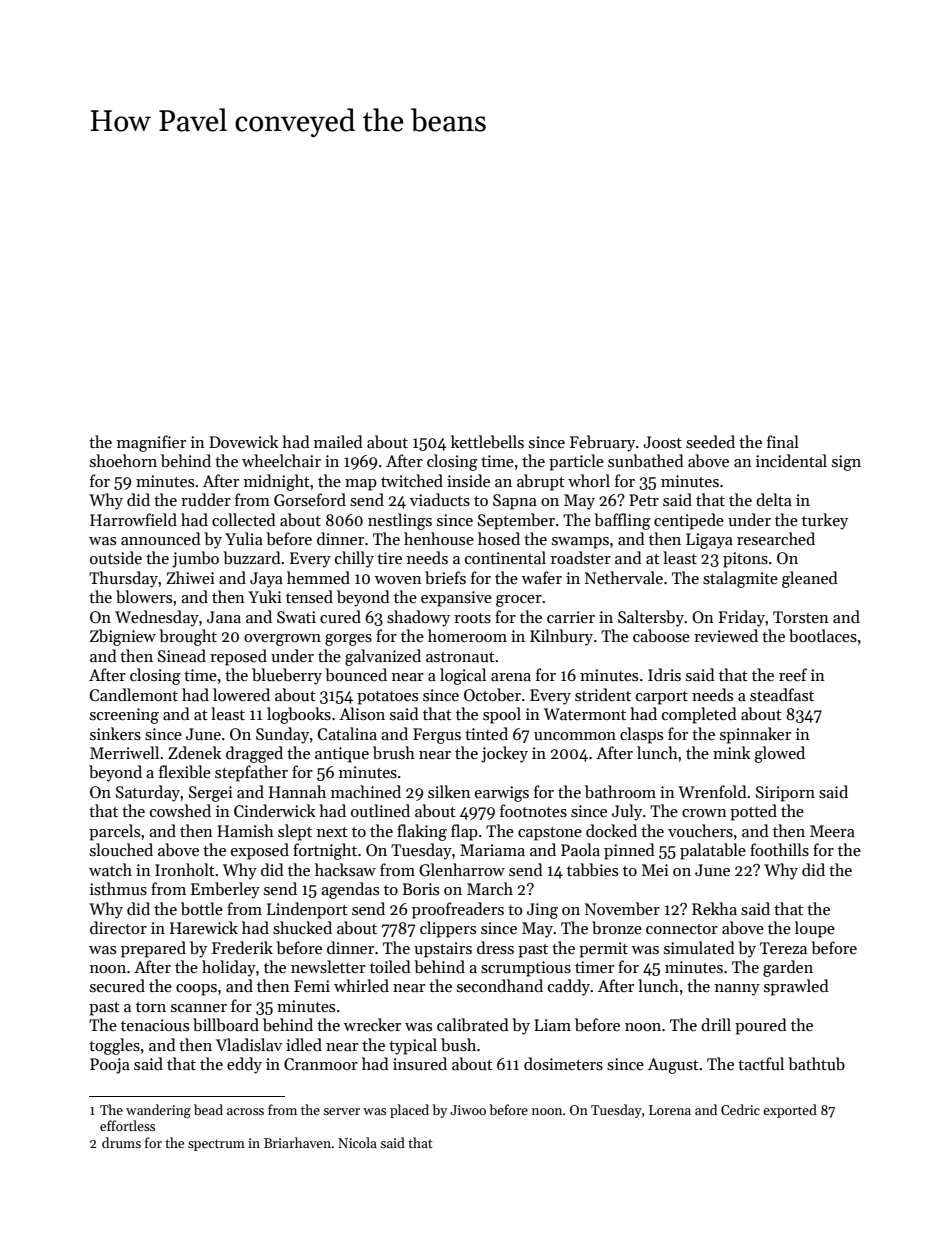 The height and width of the screenshot is (1233, 952). What do you see at coordinates (121, 1142) in the screenshot?
I see `drums` at bounding box center [121, 1142].
